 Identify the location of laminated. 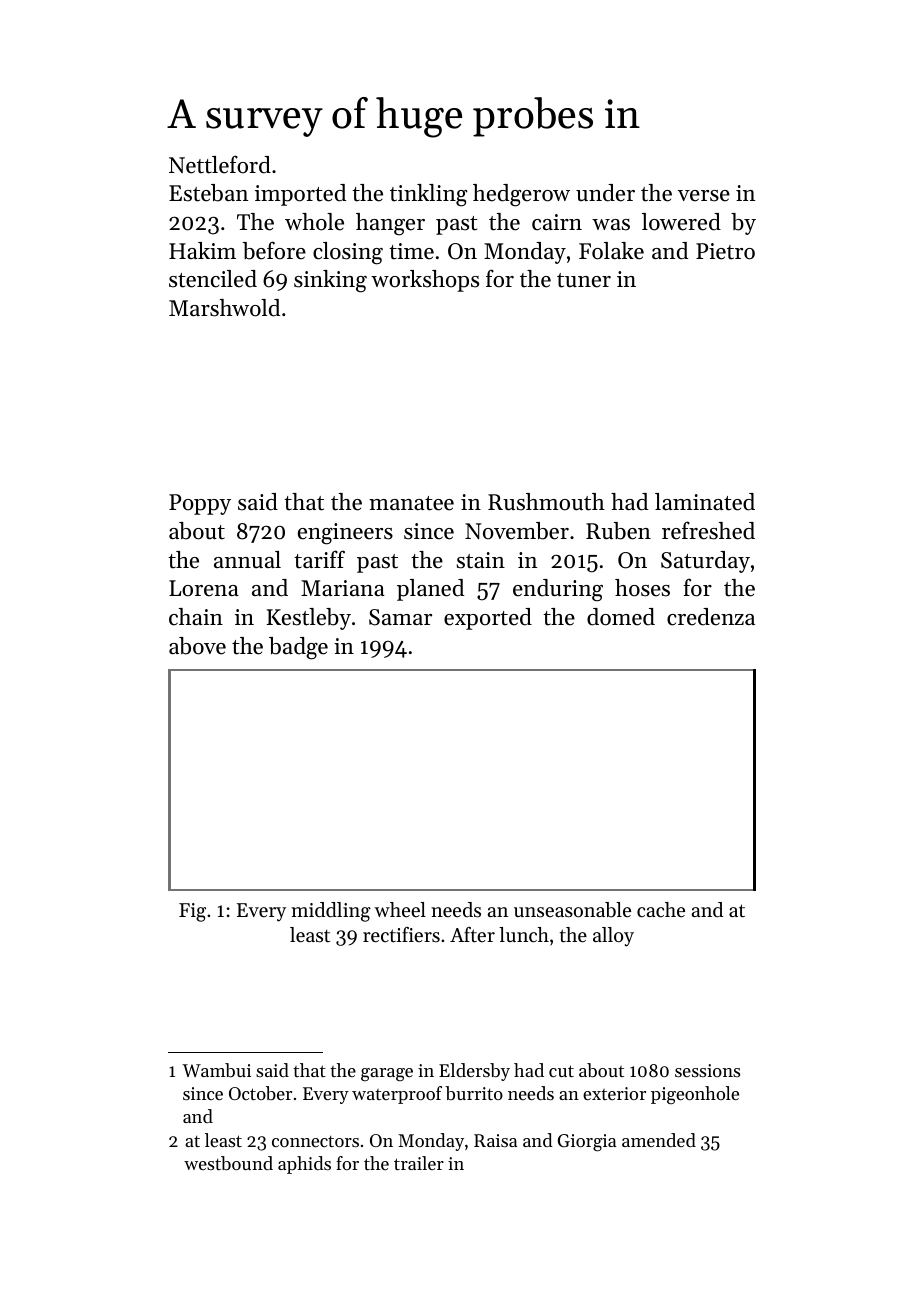
(705, 502).
